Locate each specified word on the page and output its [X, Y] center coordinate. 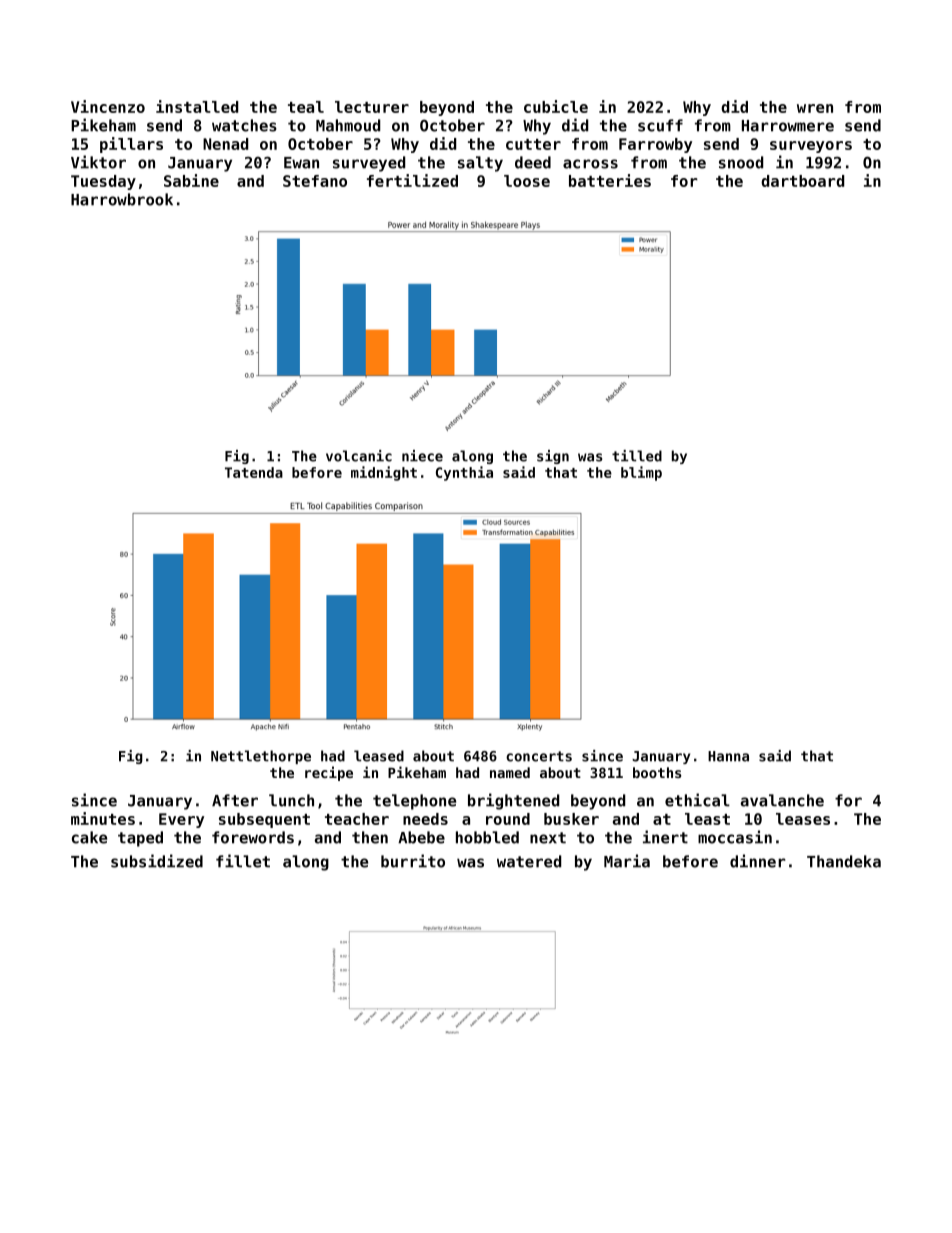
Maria [627, 861]
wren [815, 108]
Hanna [728, 756]
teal [306, 107]
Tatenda [254, 472]
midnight [384, 473]
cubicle [556, 106]
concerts [539, 756]
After [235, 800]
